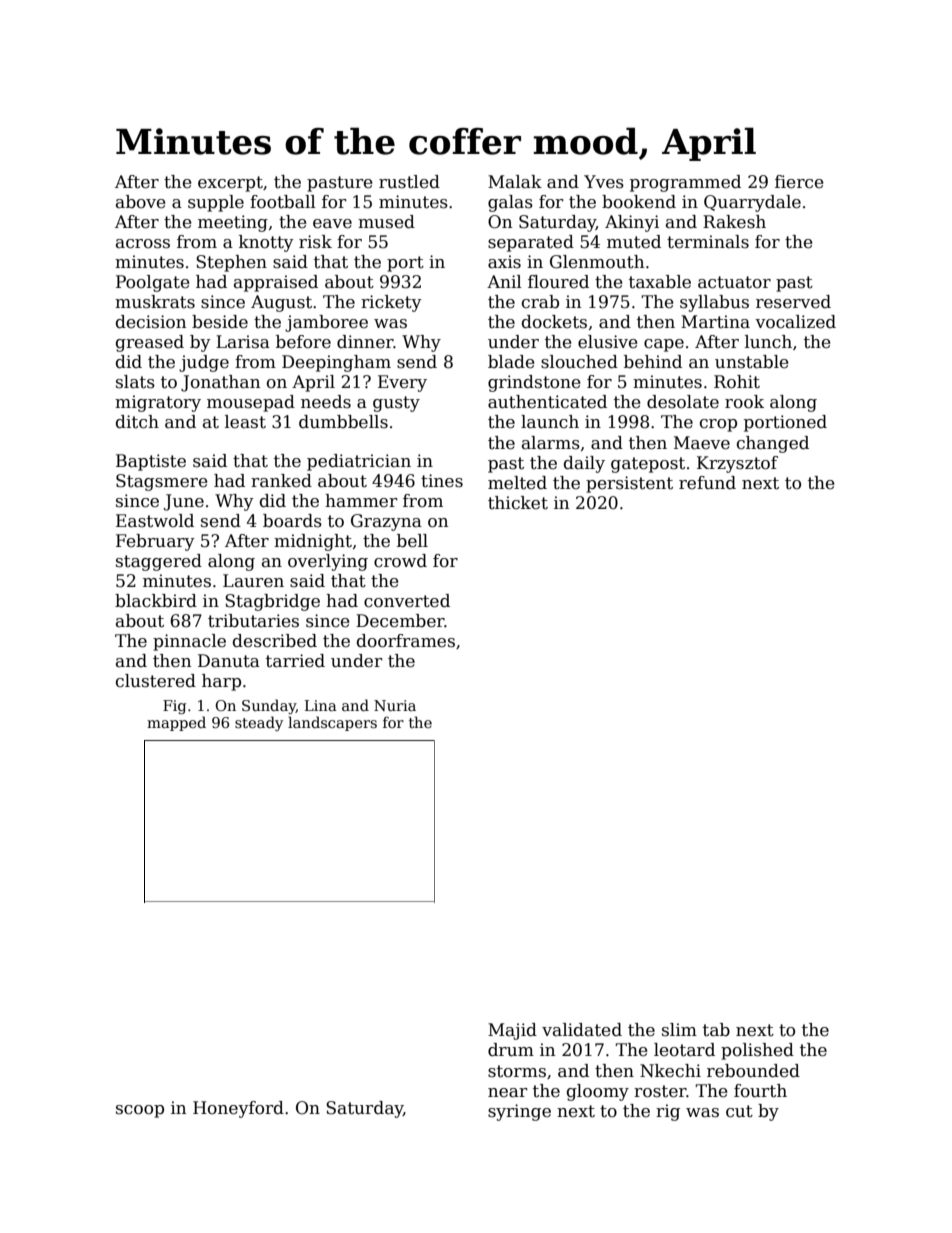 The width and height of the screenshot is (952, 1233). Describe the element at coordinates (512, 1031) in the screenshot. I see `Majid` at that location.
